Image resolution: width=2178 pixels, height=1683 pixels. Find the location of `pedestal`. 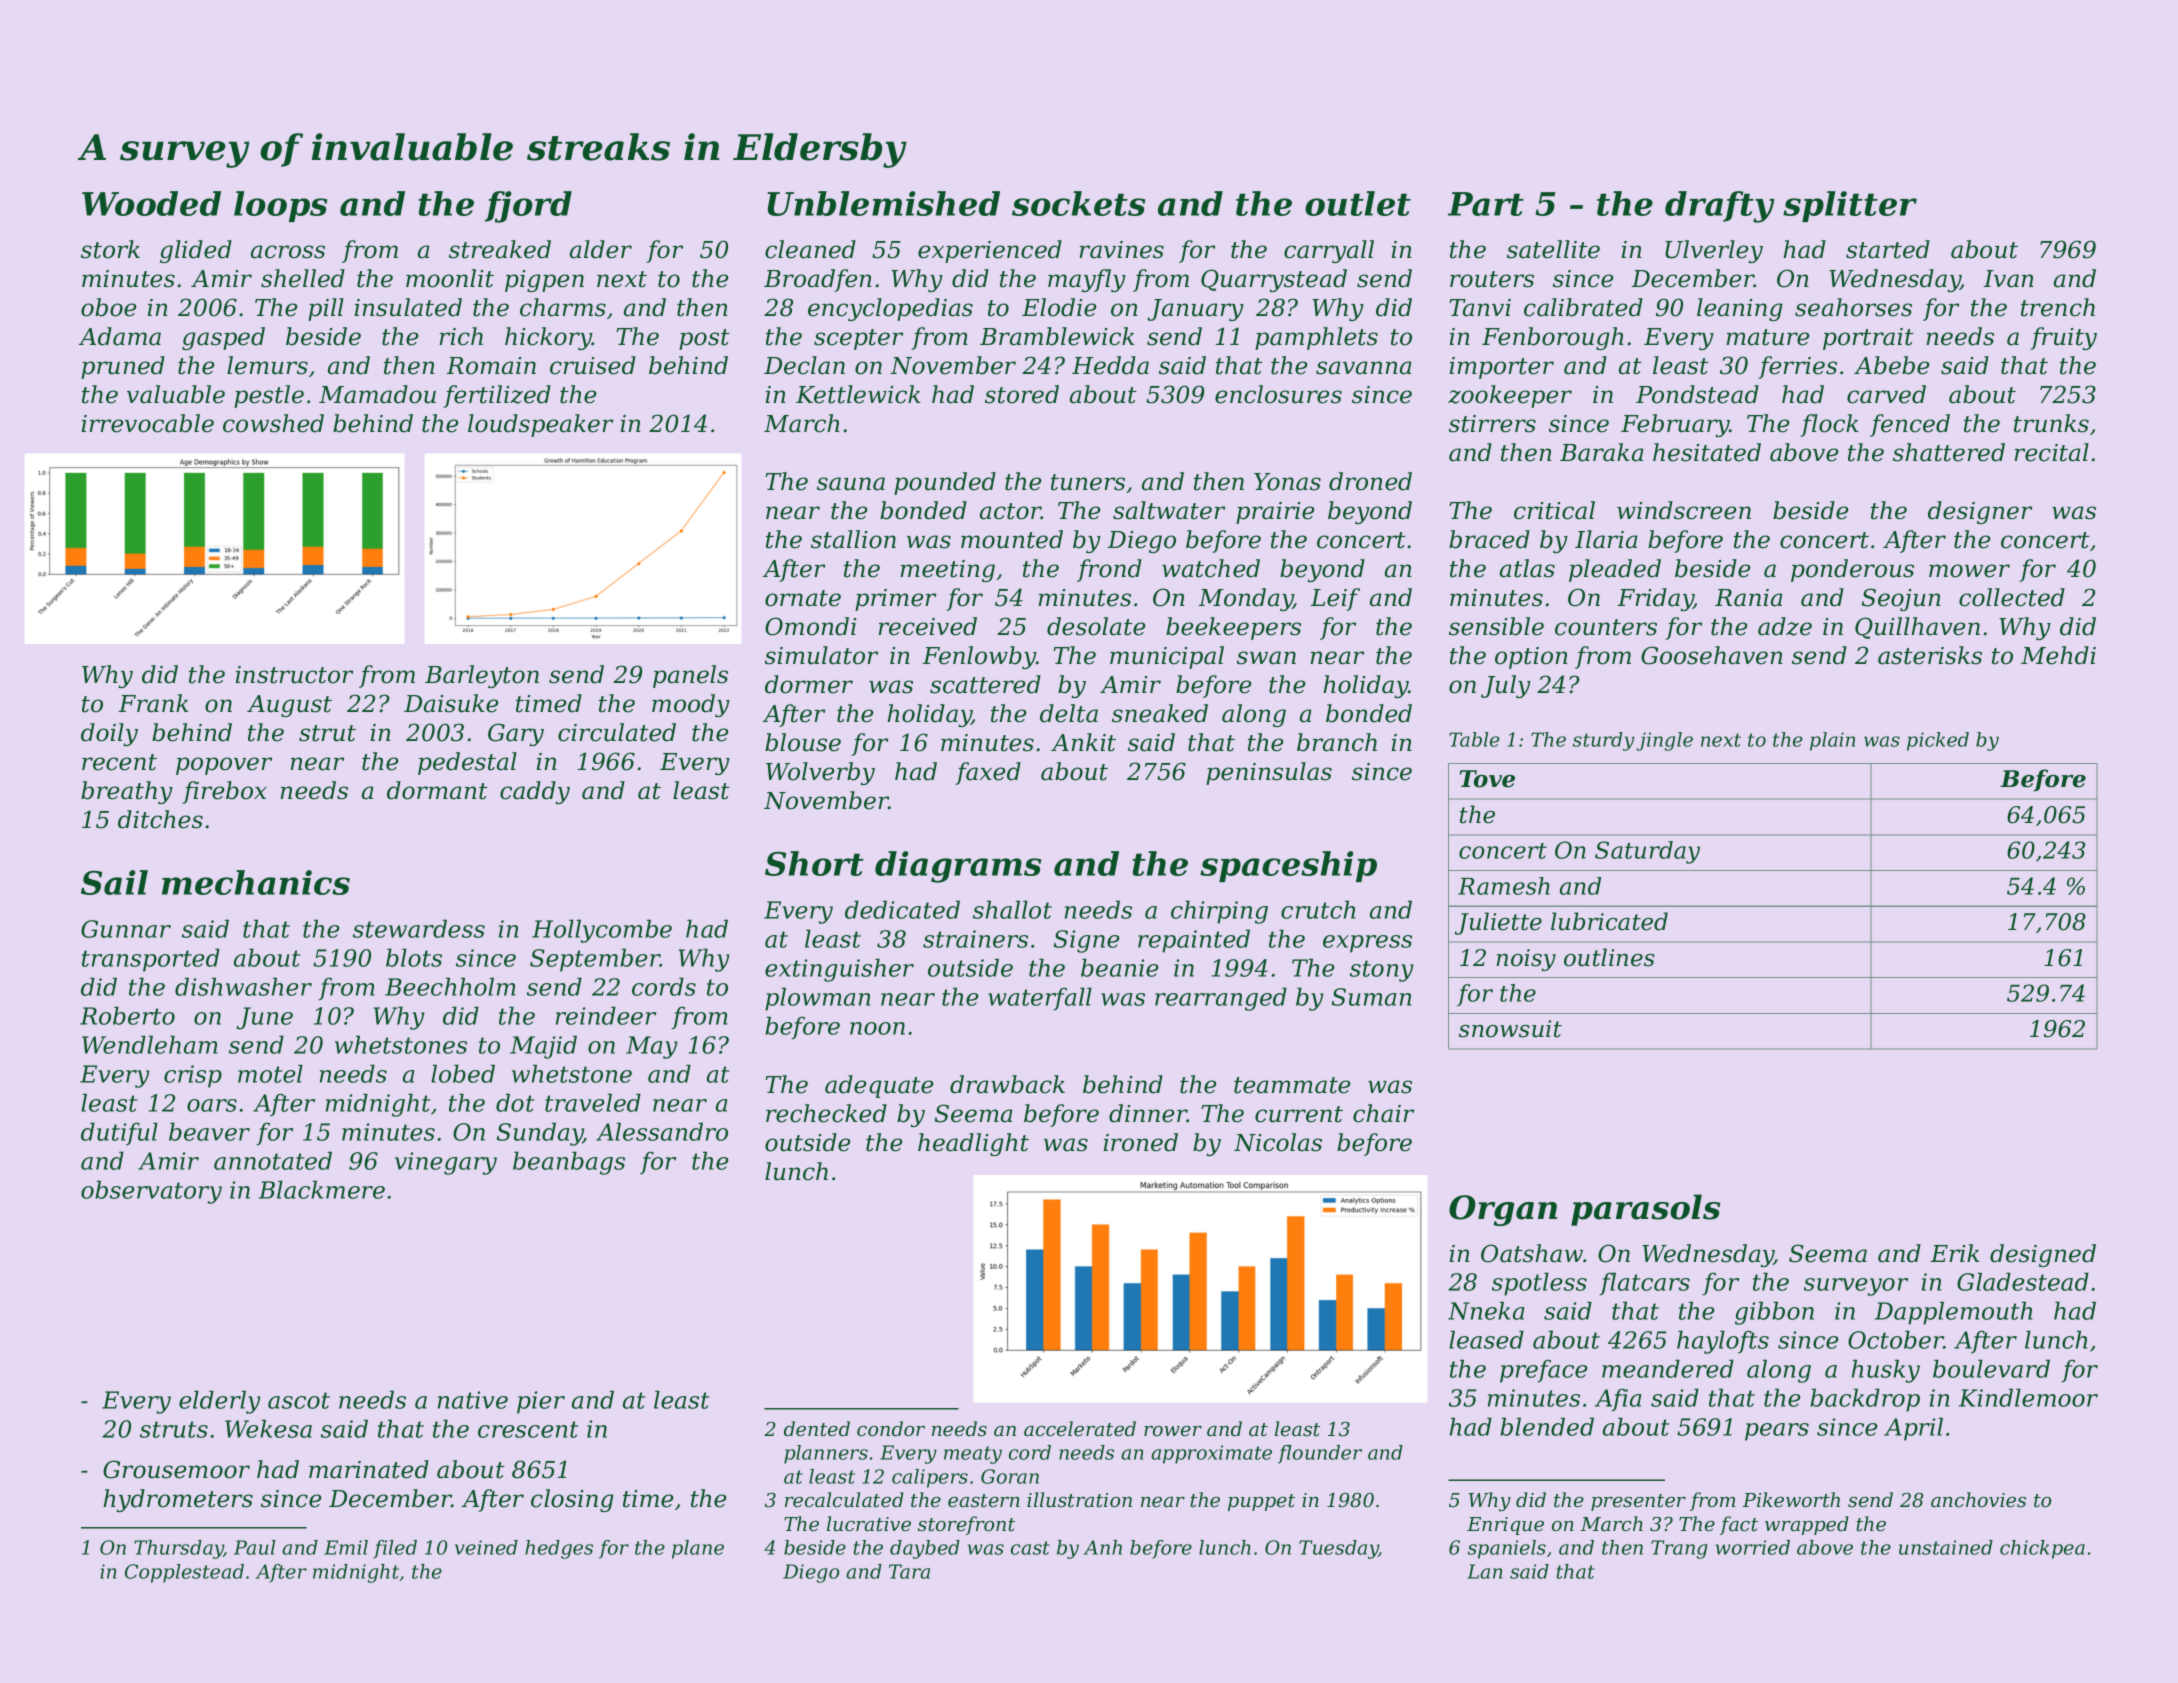

pedestal is located at coordinates (467, 763).
